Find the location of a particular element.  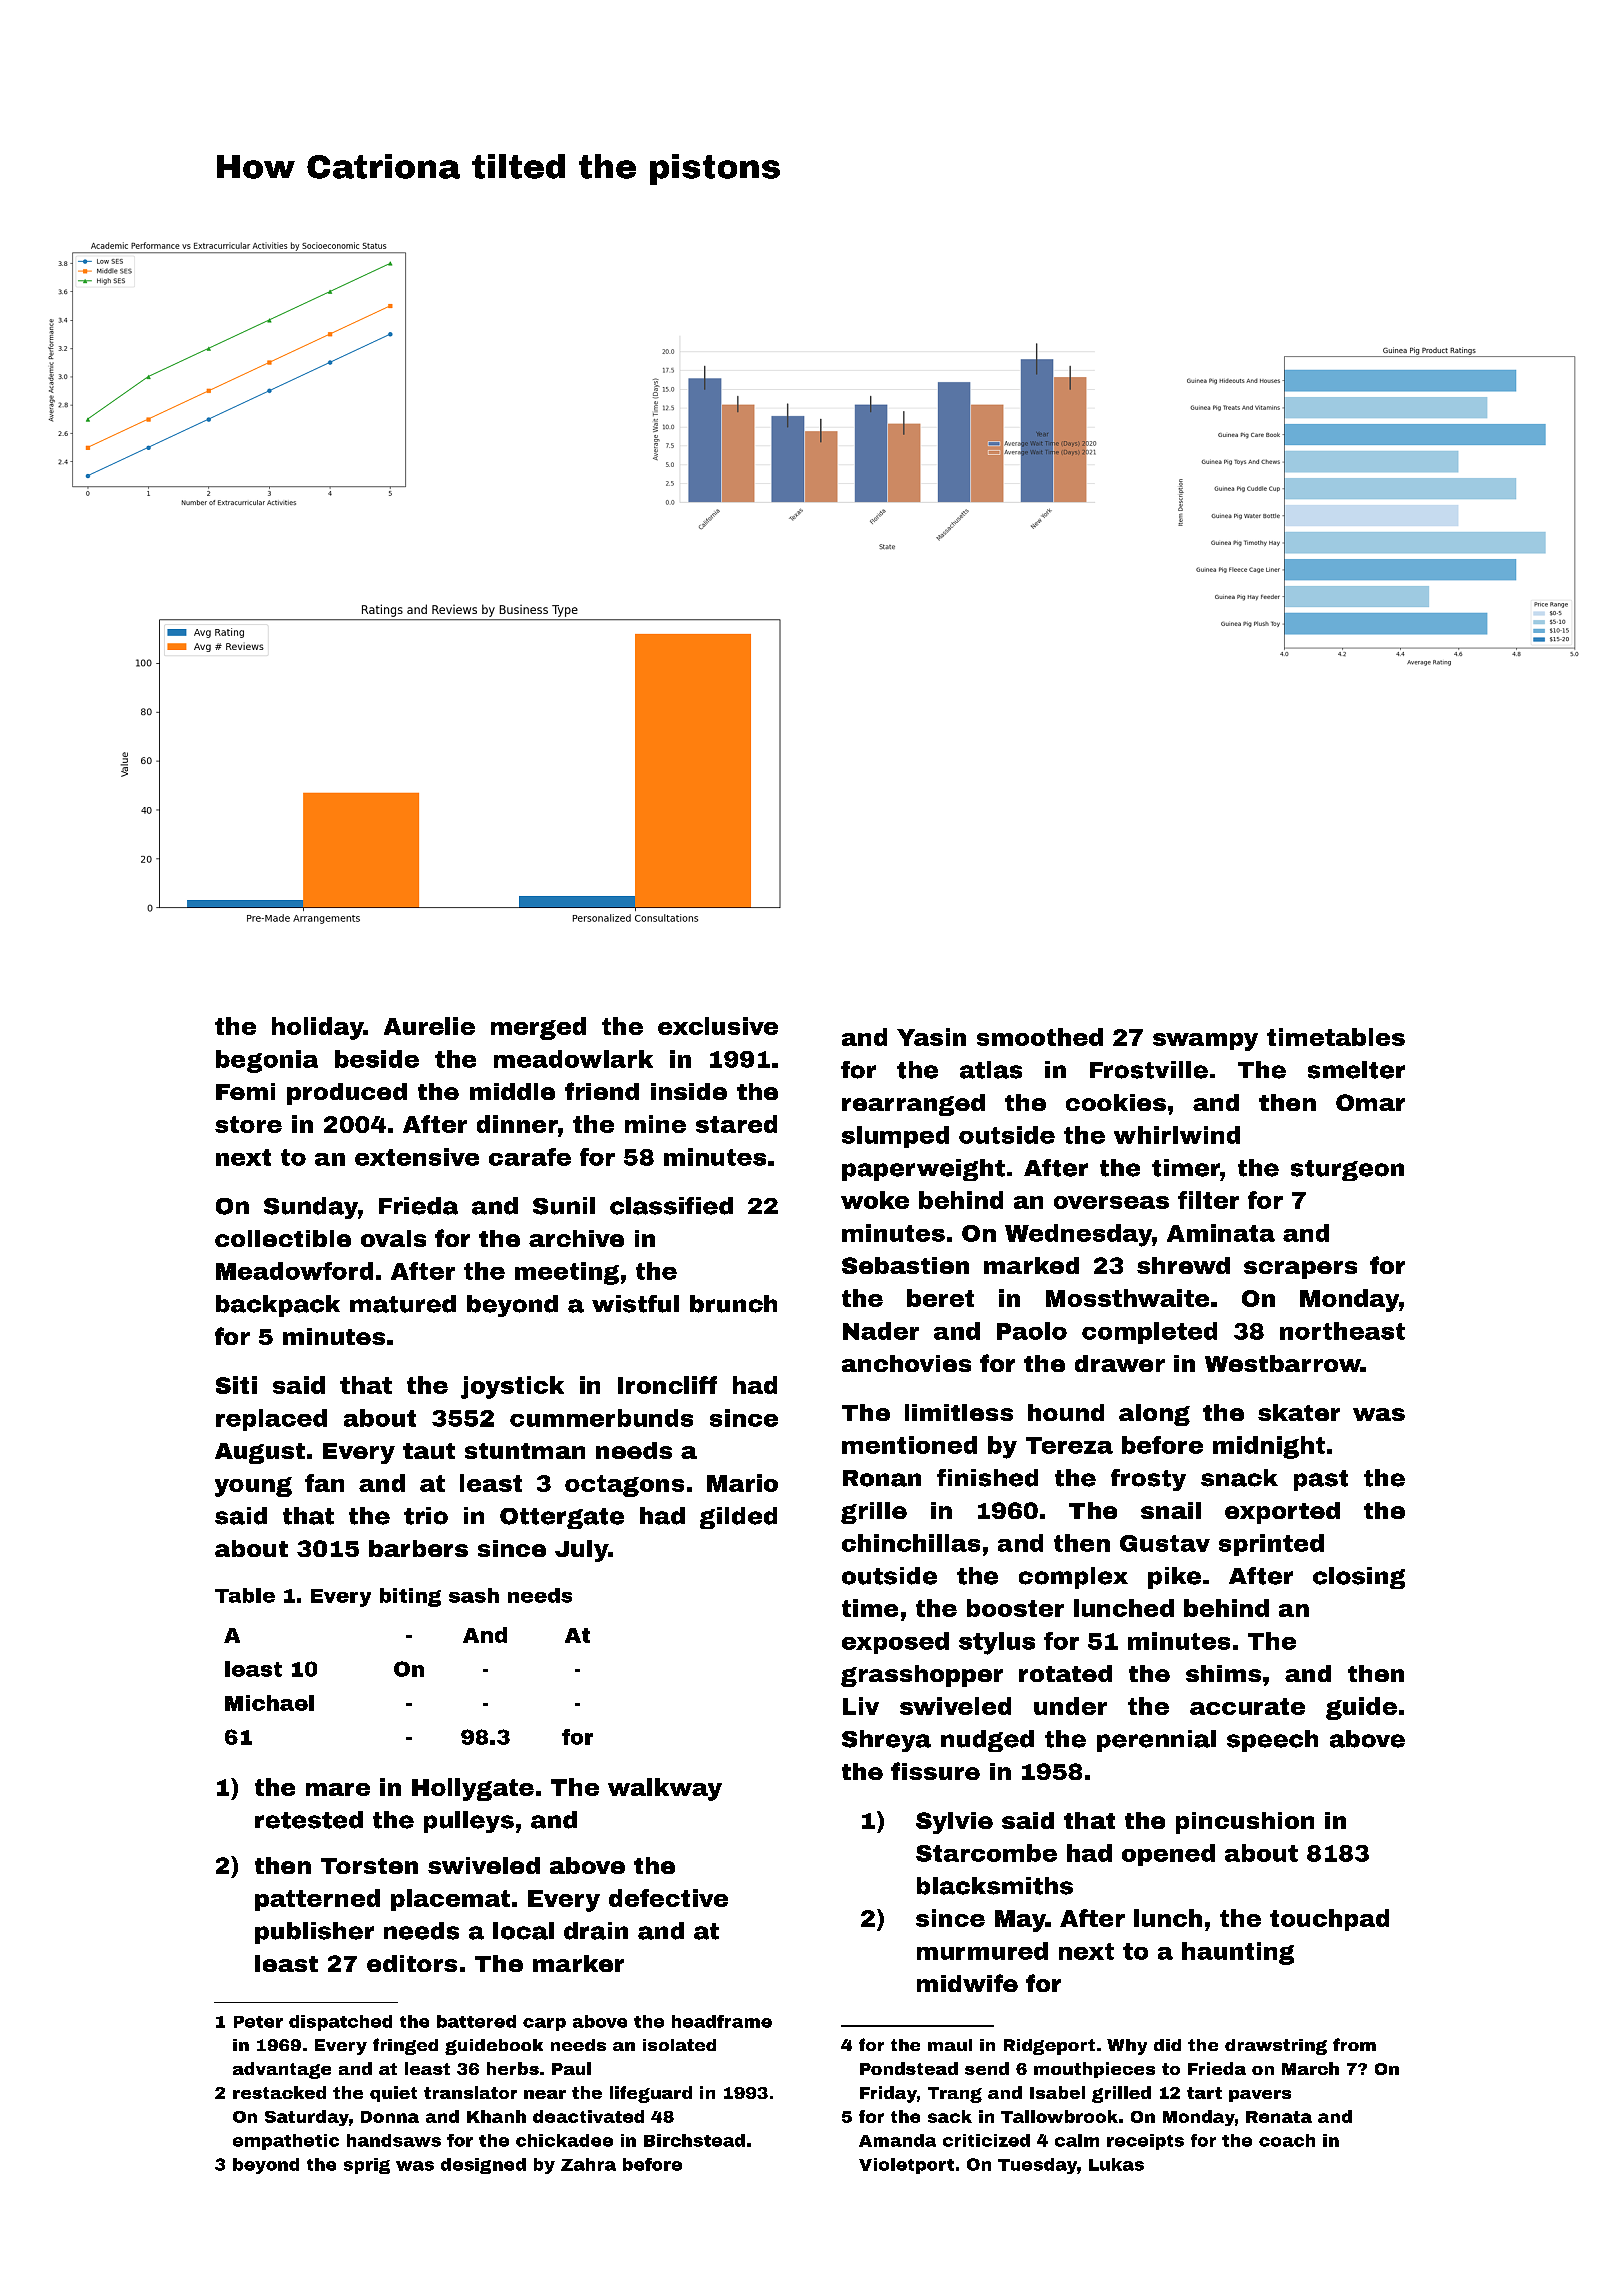

collectible is located at coordinates (283, 1238).
